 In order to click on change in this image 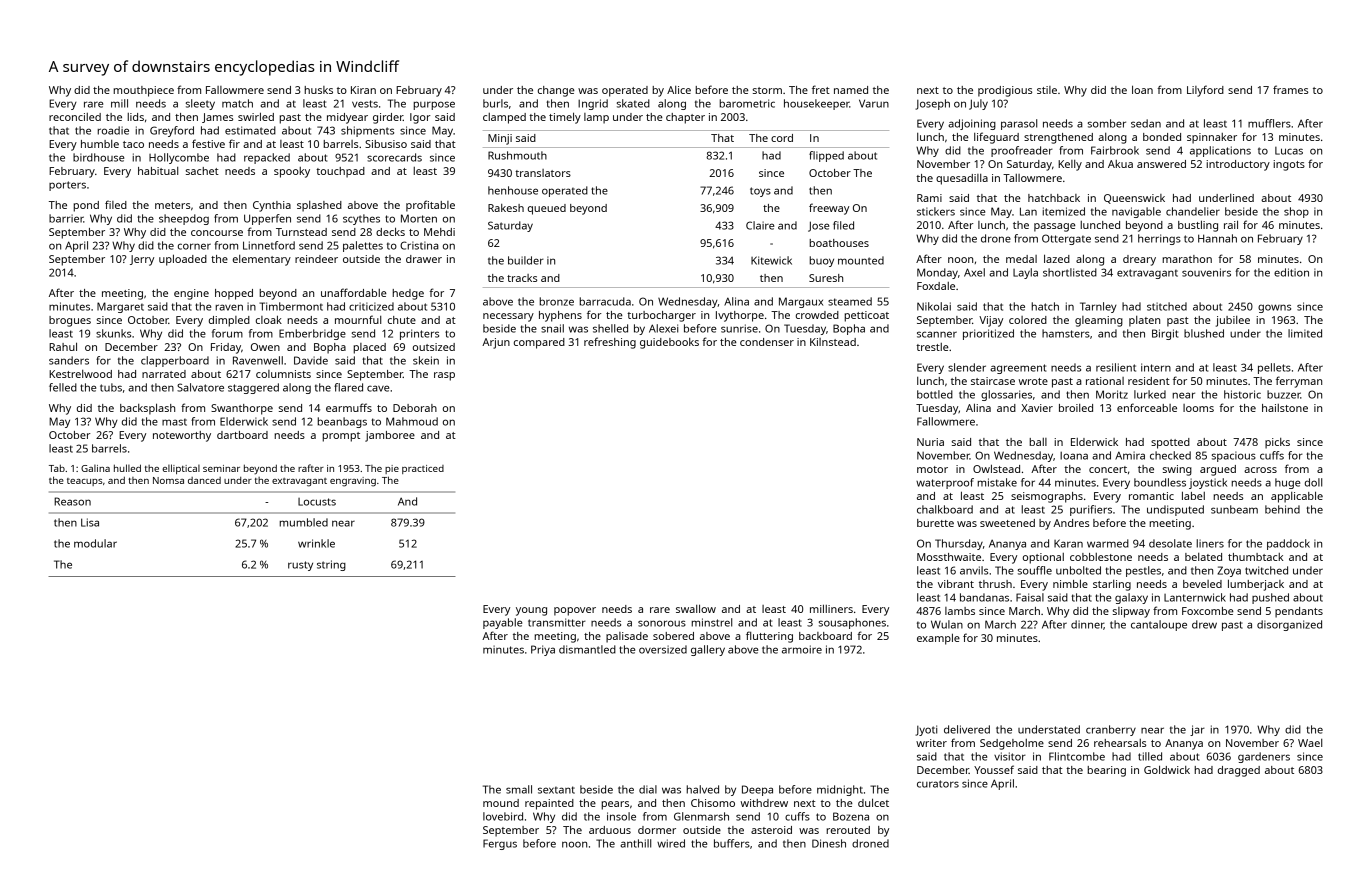, I will do `click(556, 91)`.
